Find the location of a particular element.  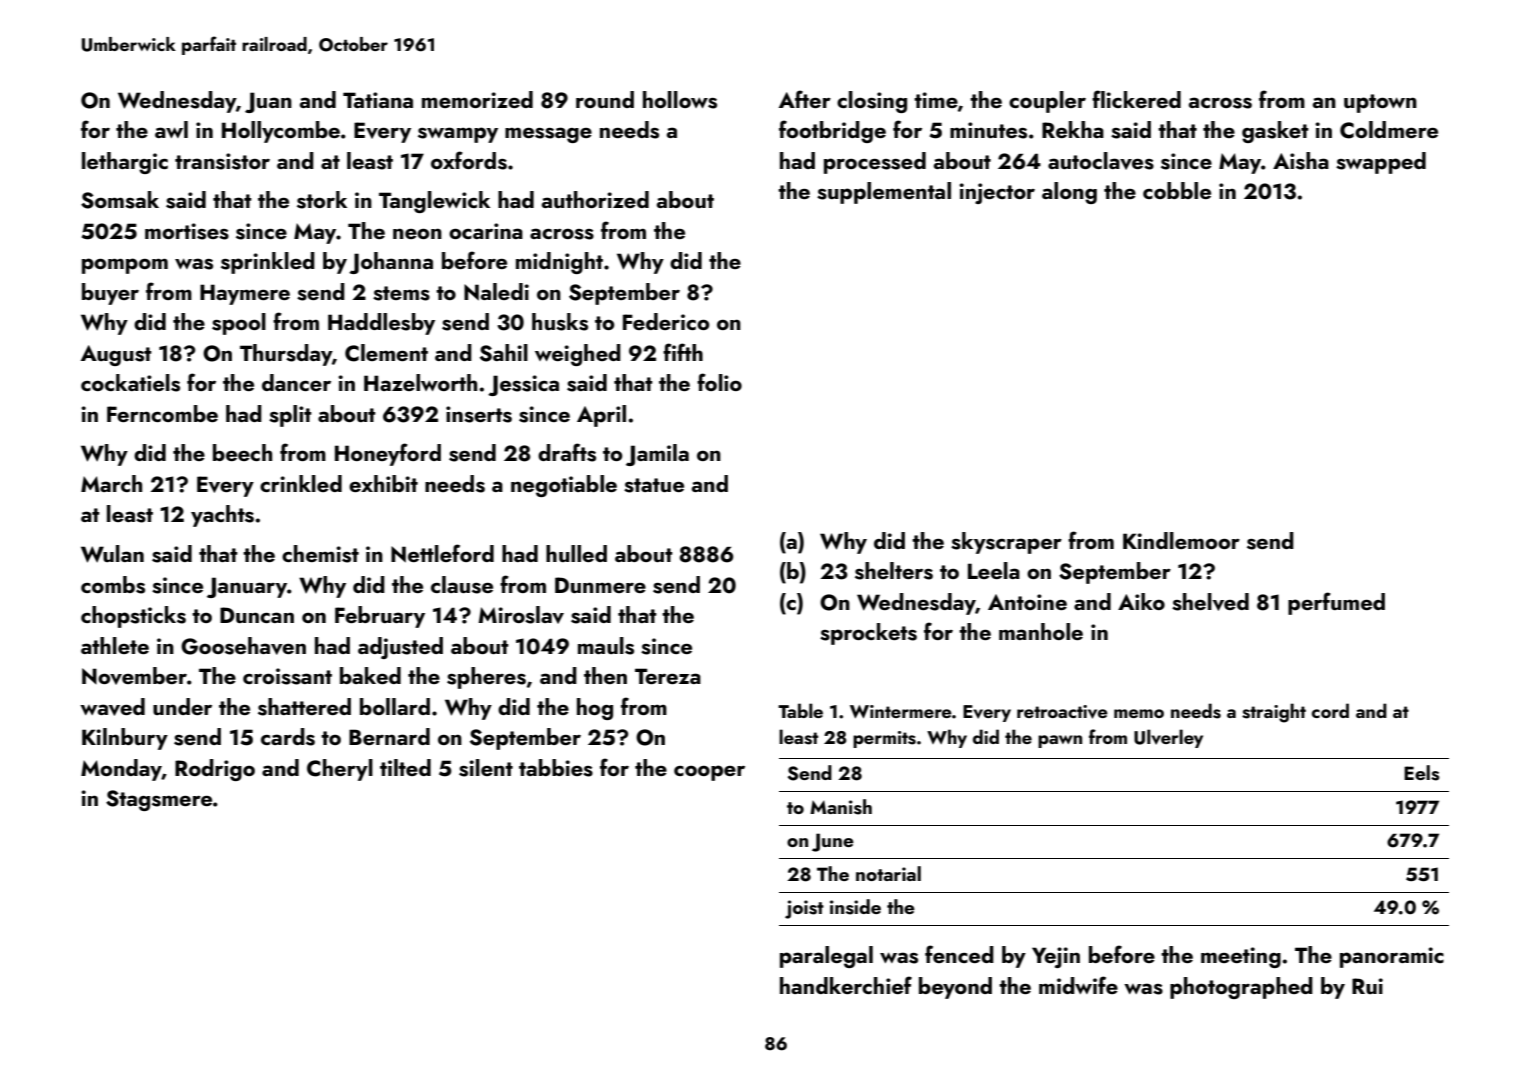

permits is located at coordinates (884, 739).
